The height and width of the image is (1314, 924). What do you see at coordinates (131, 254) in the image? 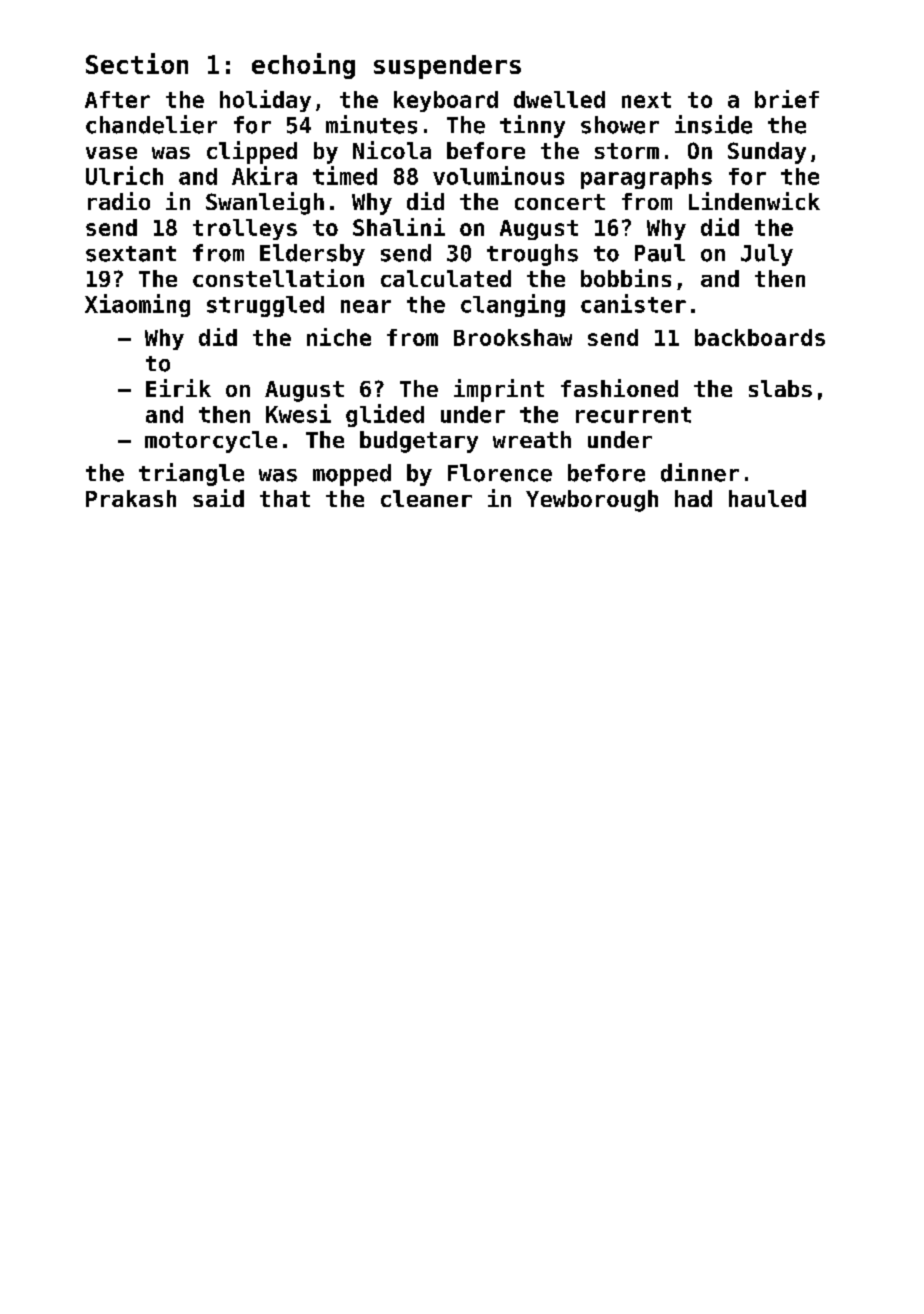
I see `sextant` at bounding box center [131, 254].
